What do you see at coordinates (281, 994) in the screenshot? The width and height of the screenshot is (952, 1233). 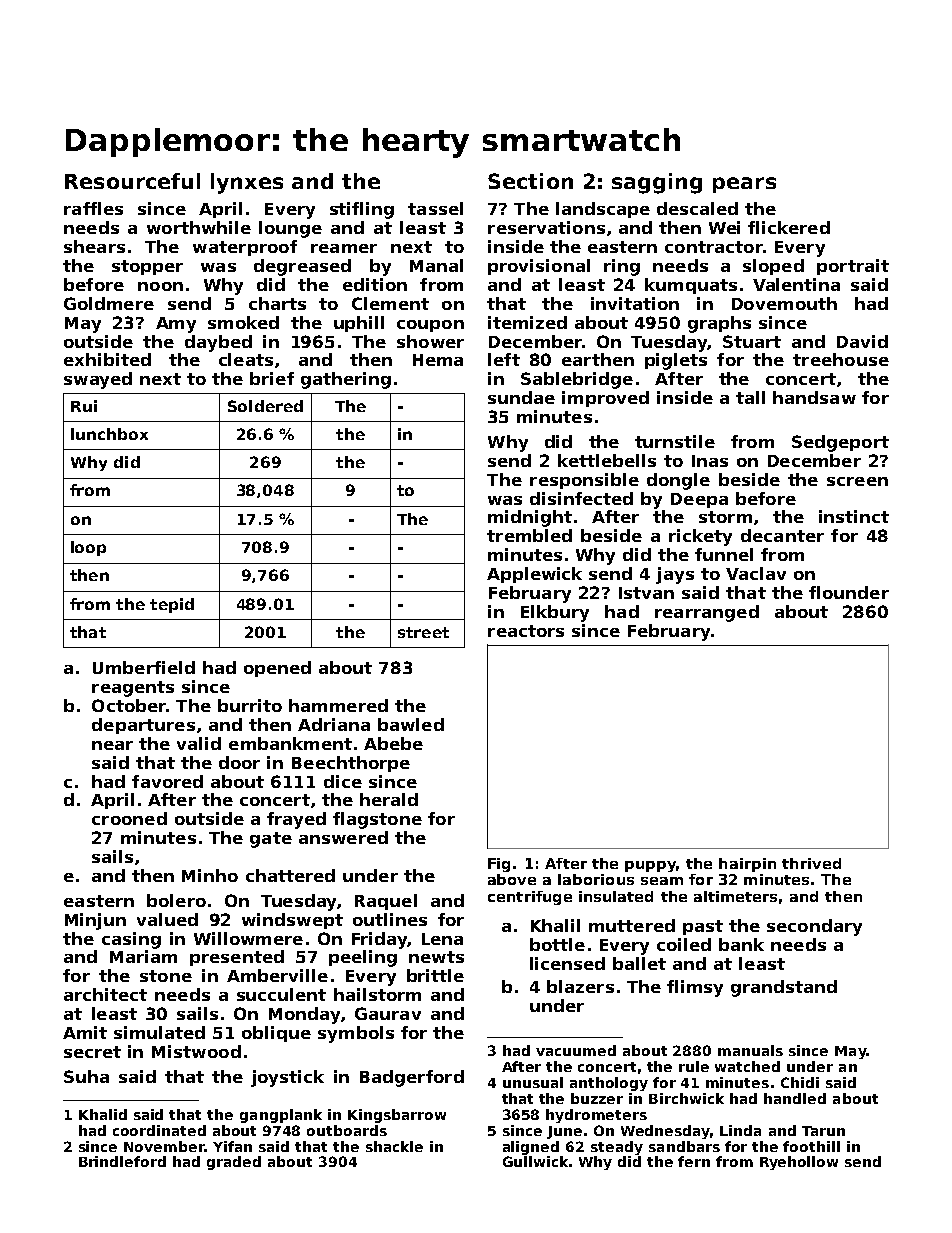 I see `succulent` at bounding box center [281, 994].
